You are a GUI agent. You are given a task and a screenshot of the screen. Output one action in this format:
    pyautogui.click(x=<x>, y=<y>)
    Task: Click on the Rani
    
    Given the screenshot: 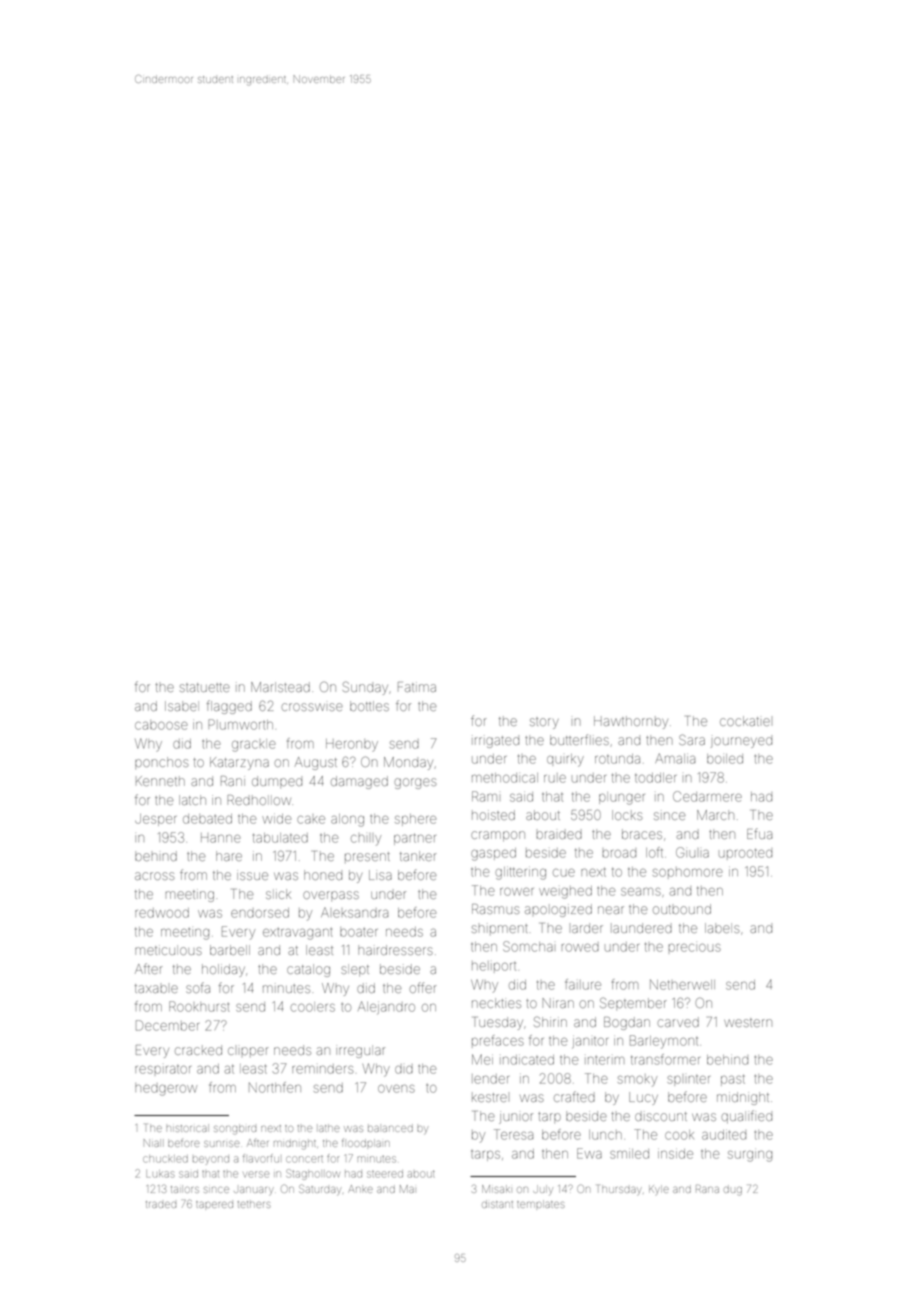 What is the action you would take?
    pyautogui.click(x=233, y=781)
